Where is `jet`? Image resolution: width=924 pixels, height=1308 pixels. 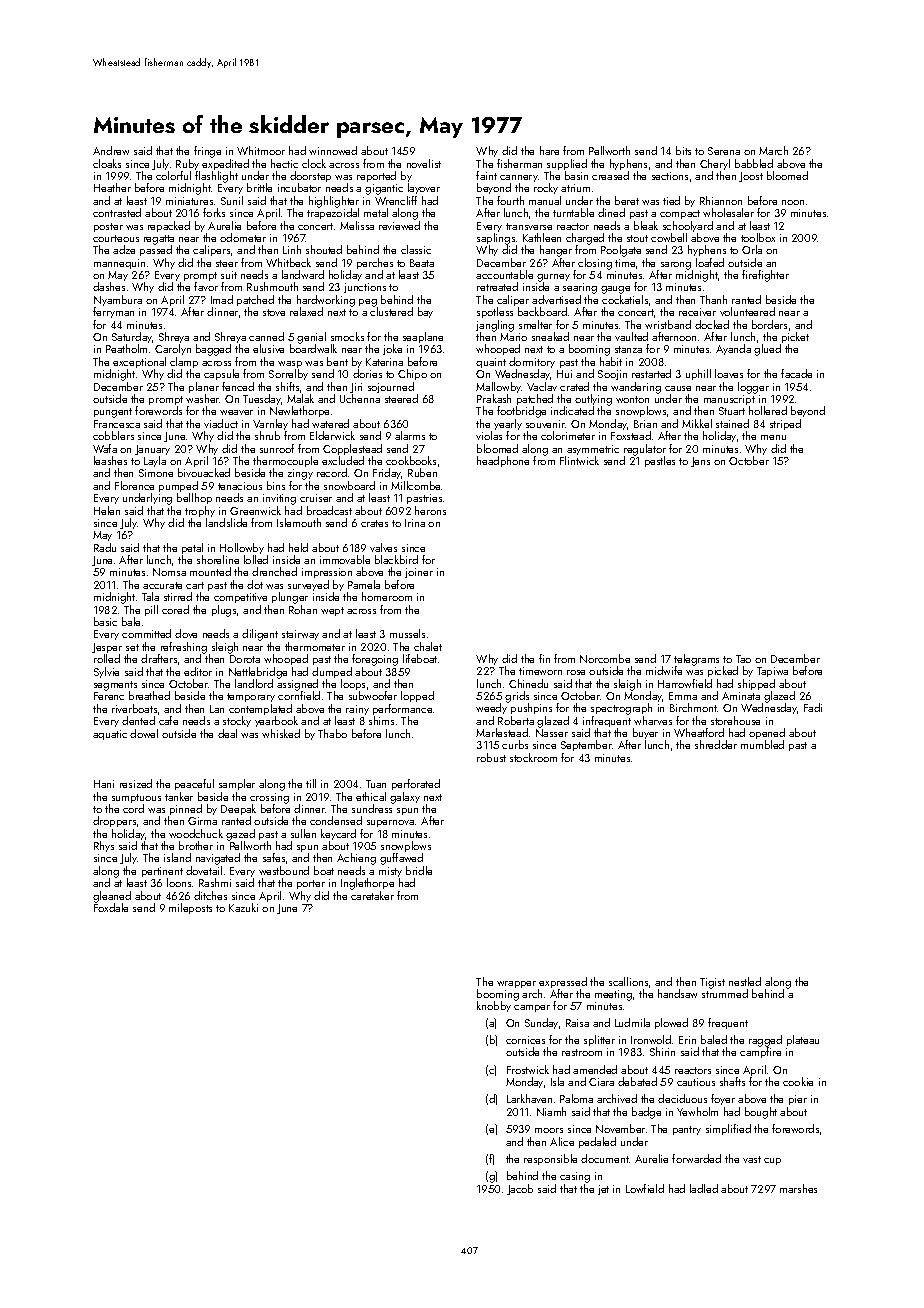
jet is located at coordinates (603, 1190).
